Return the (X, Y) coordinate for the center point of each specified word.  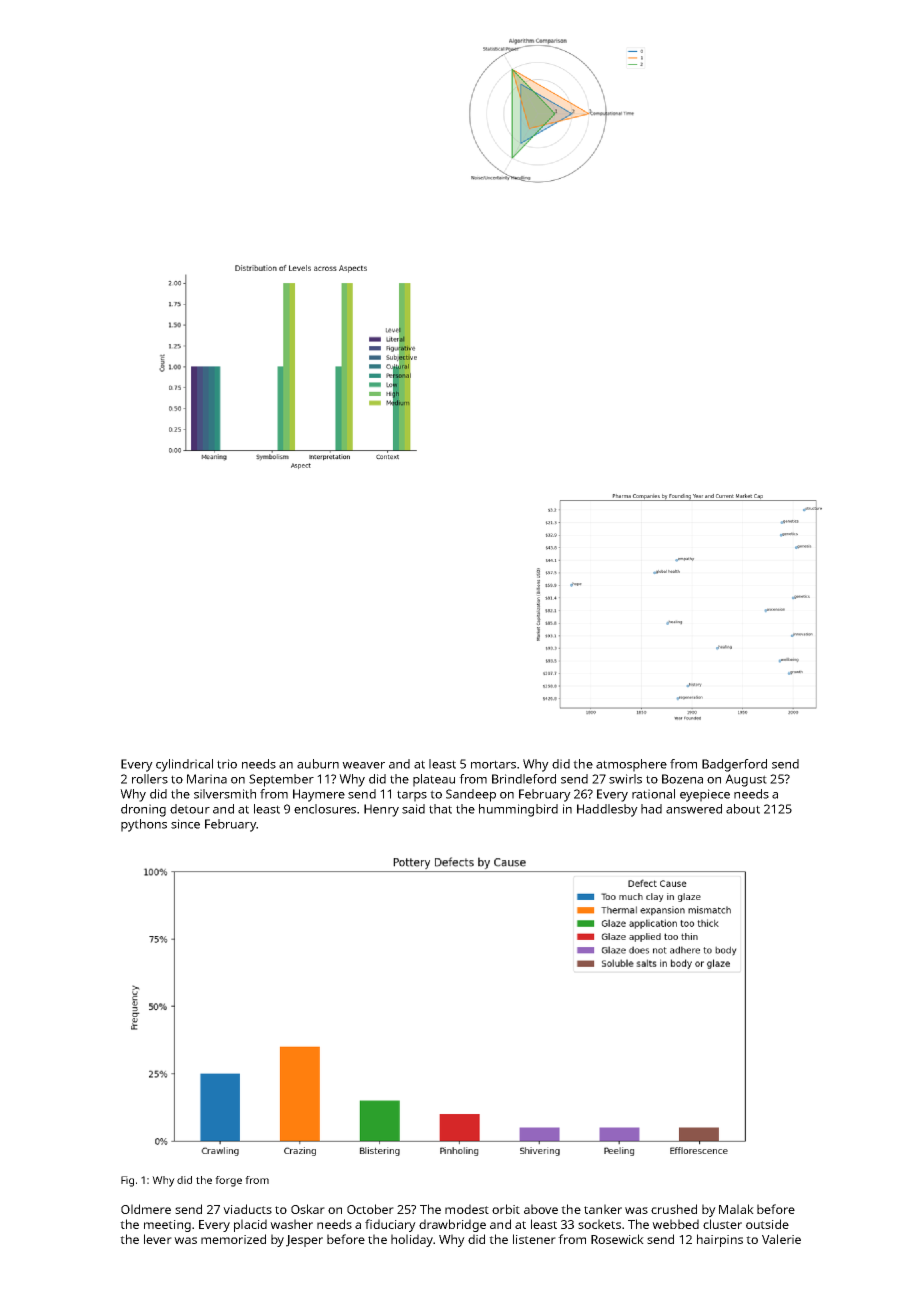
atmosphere (631, 765)
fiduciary (390, 1225)
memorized (233, 1239)
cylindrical (184, 765)
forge (228, 1181)
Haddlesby (607, 810)
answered (694, 809)
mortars (493, 764)
